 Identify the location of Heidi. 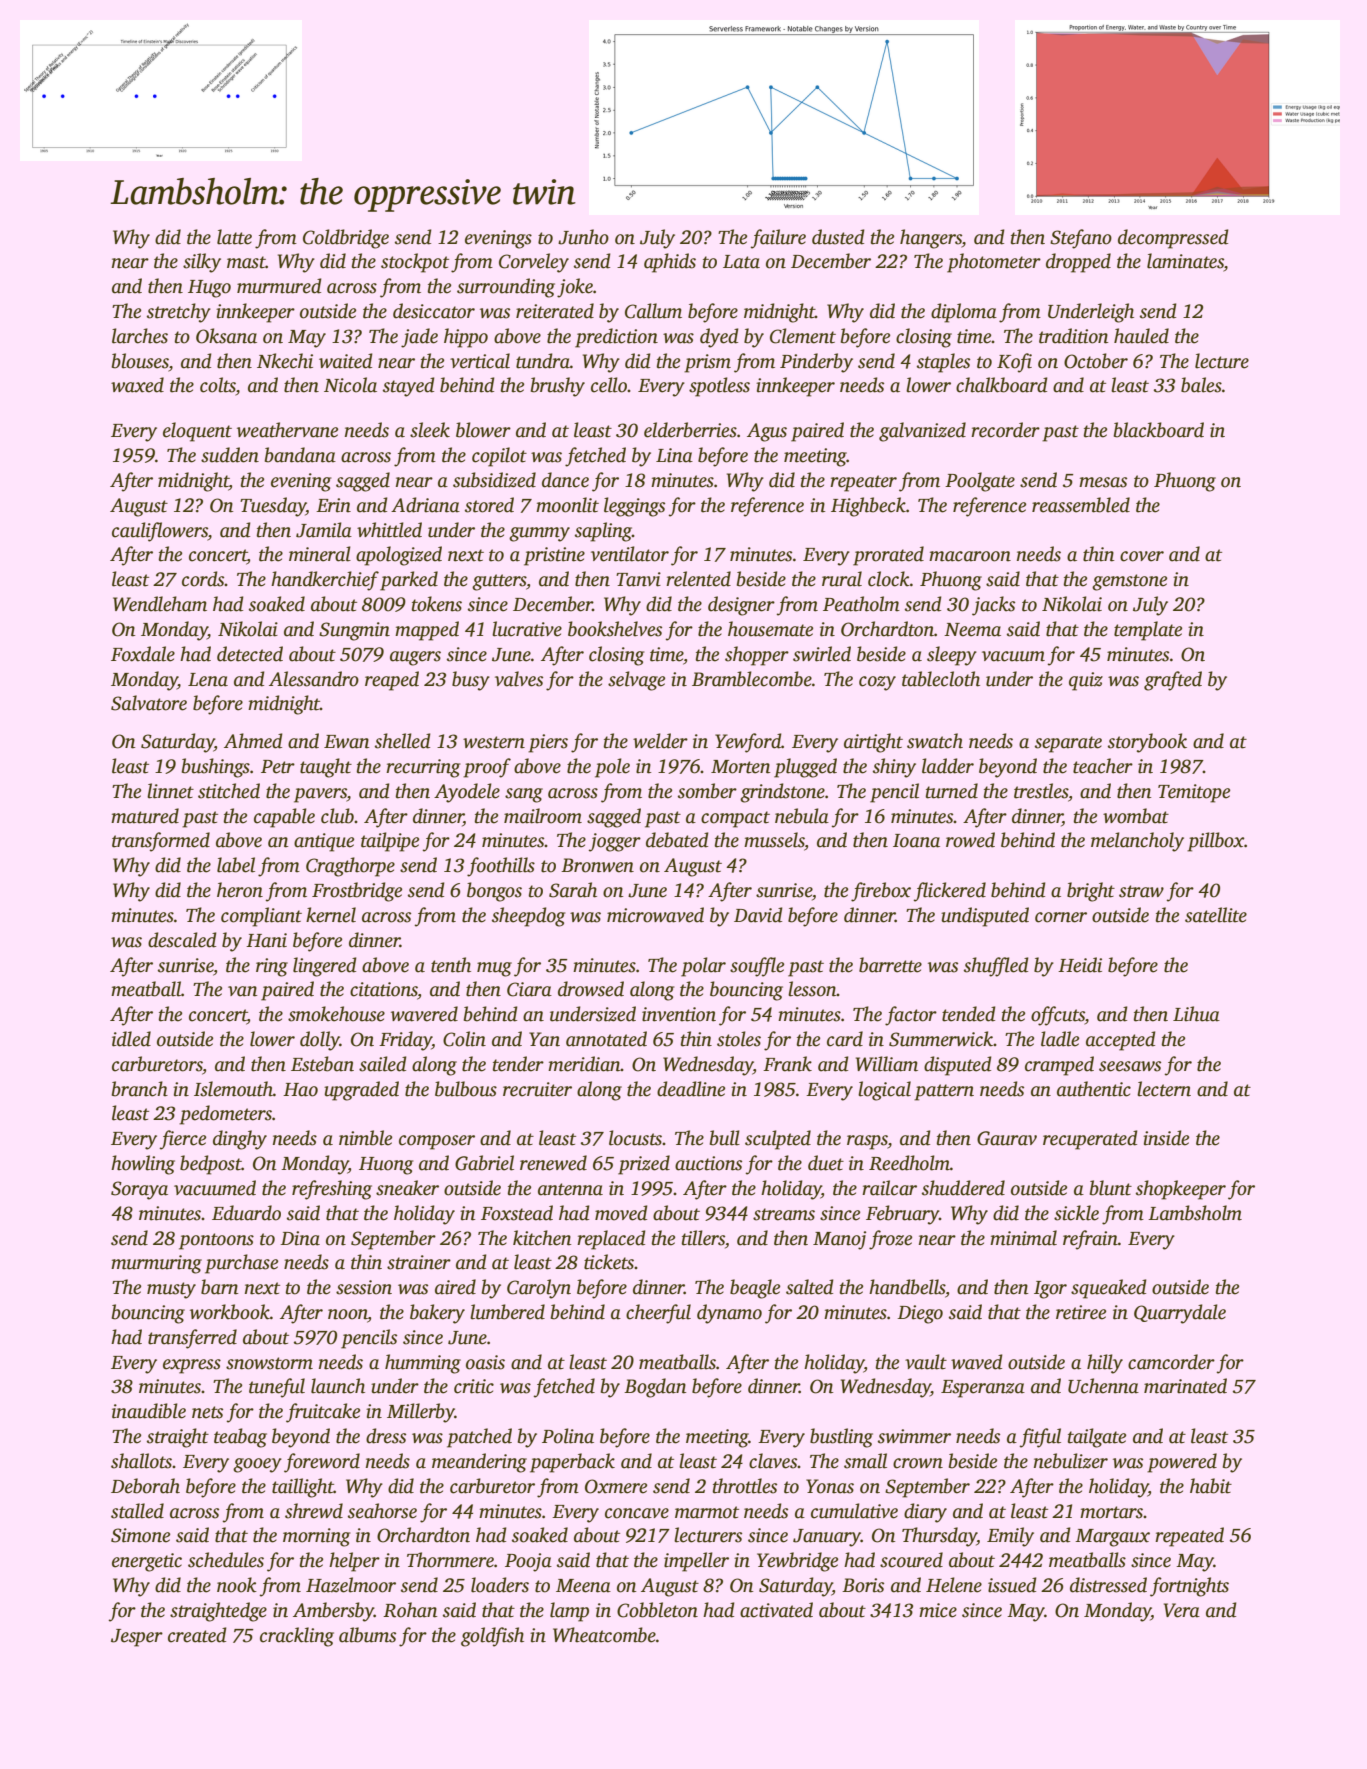
(1080, 965).
